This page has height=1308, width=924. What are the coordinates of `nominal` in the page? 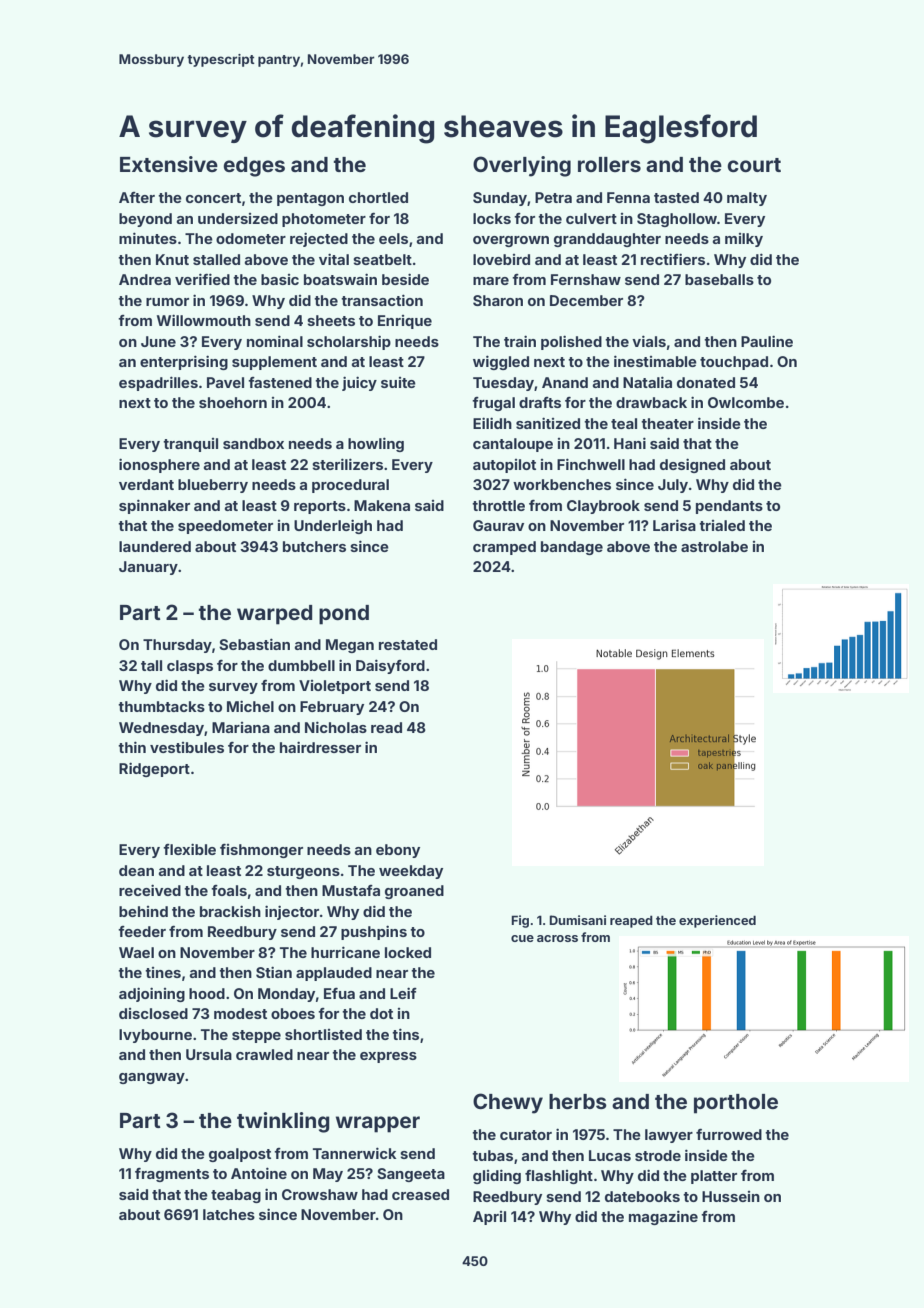 It's located at (275, 341).
